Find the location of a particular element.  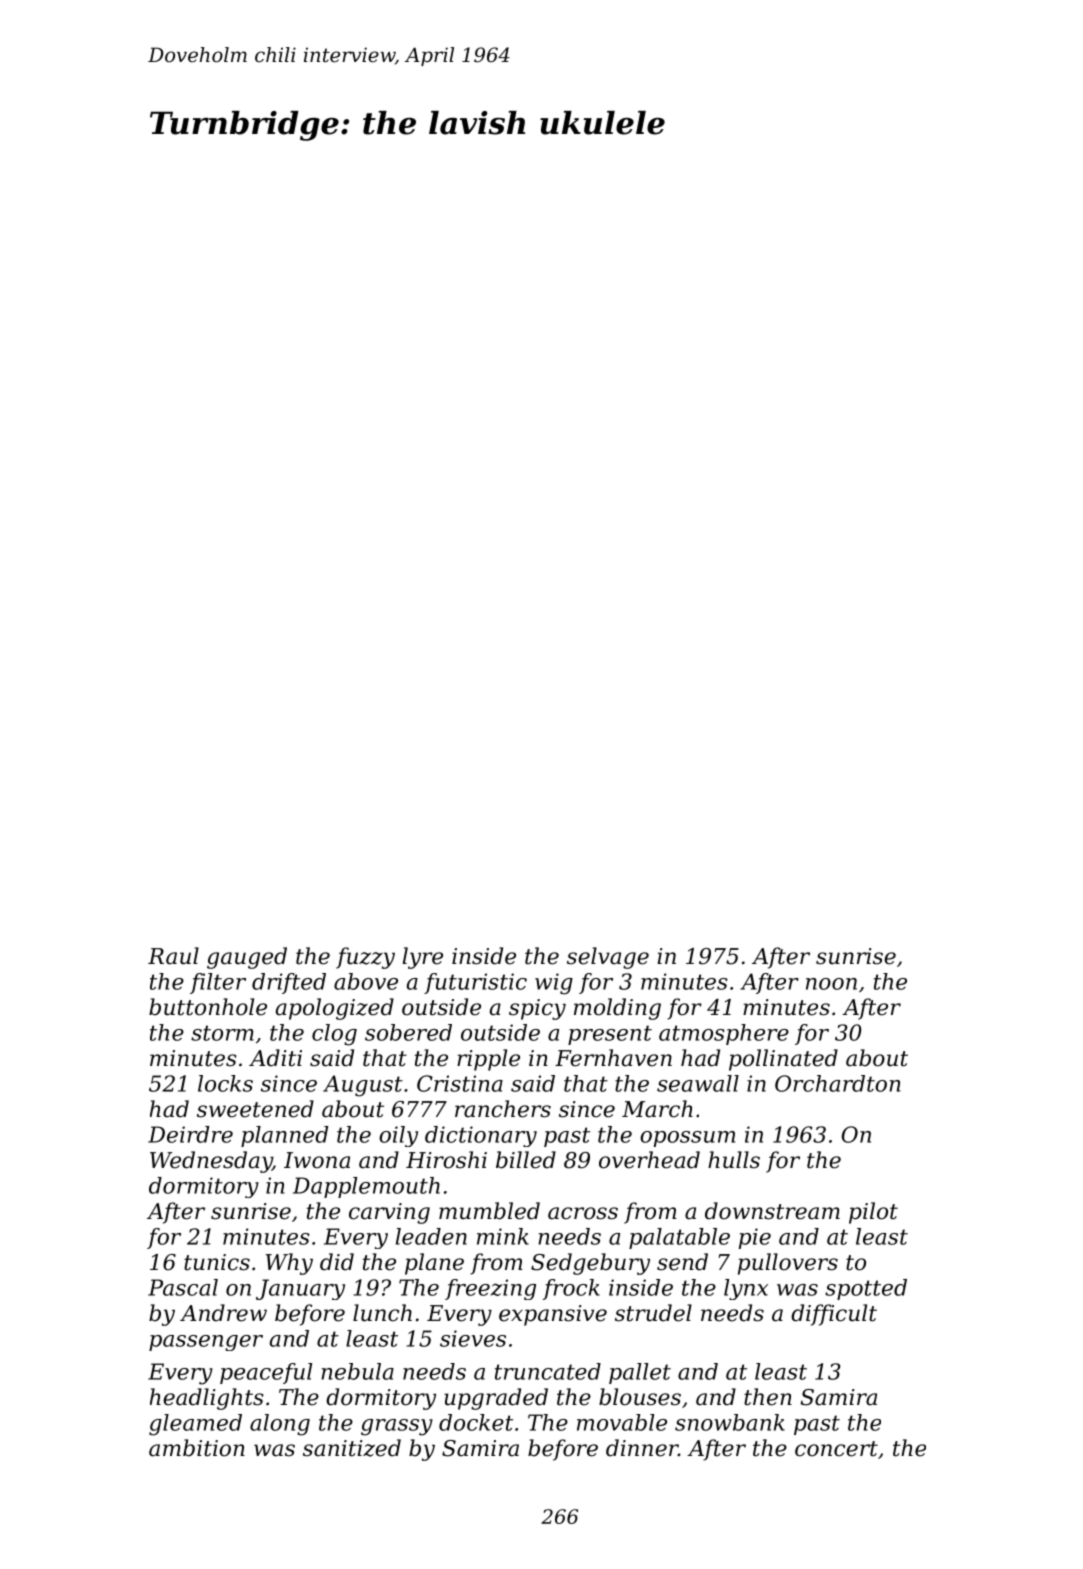

present is located at coordinates (610, 1035).
